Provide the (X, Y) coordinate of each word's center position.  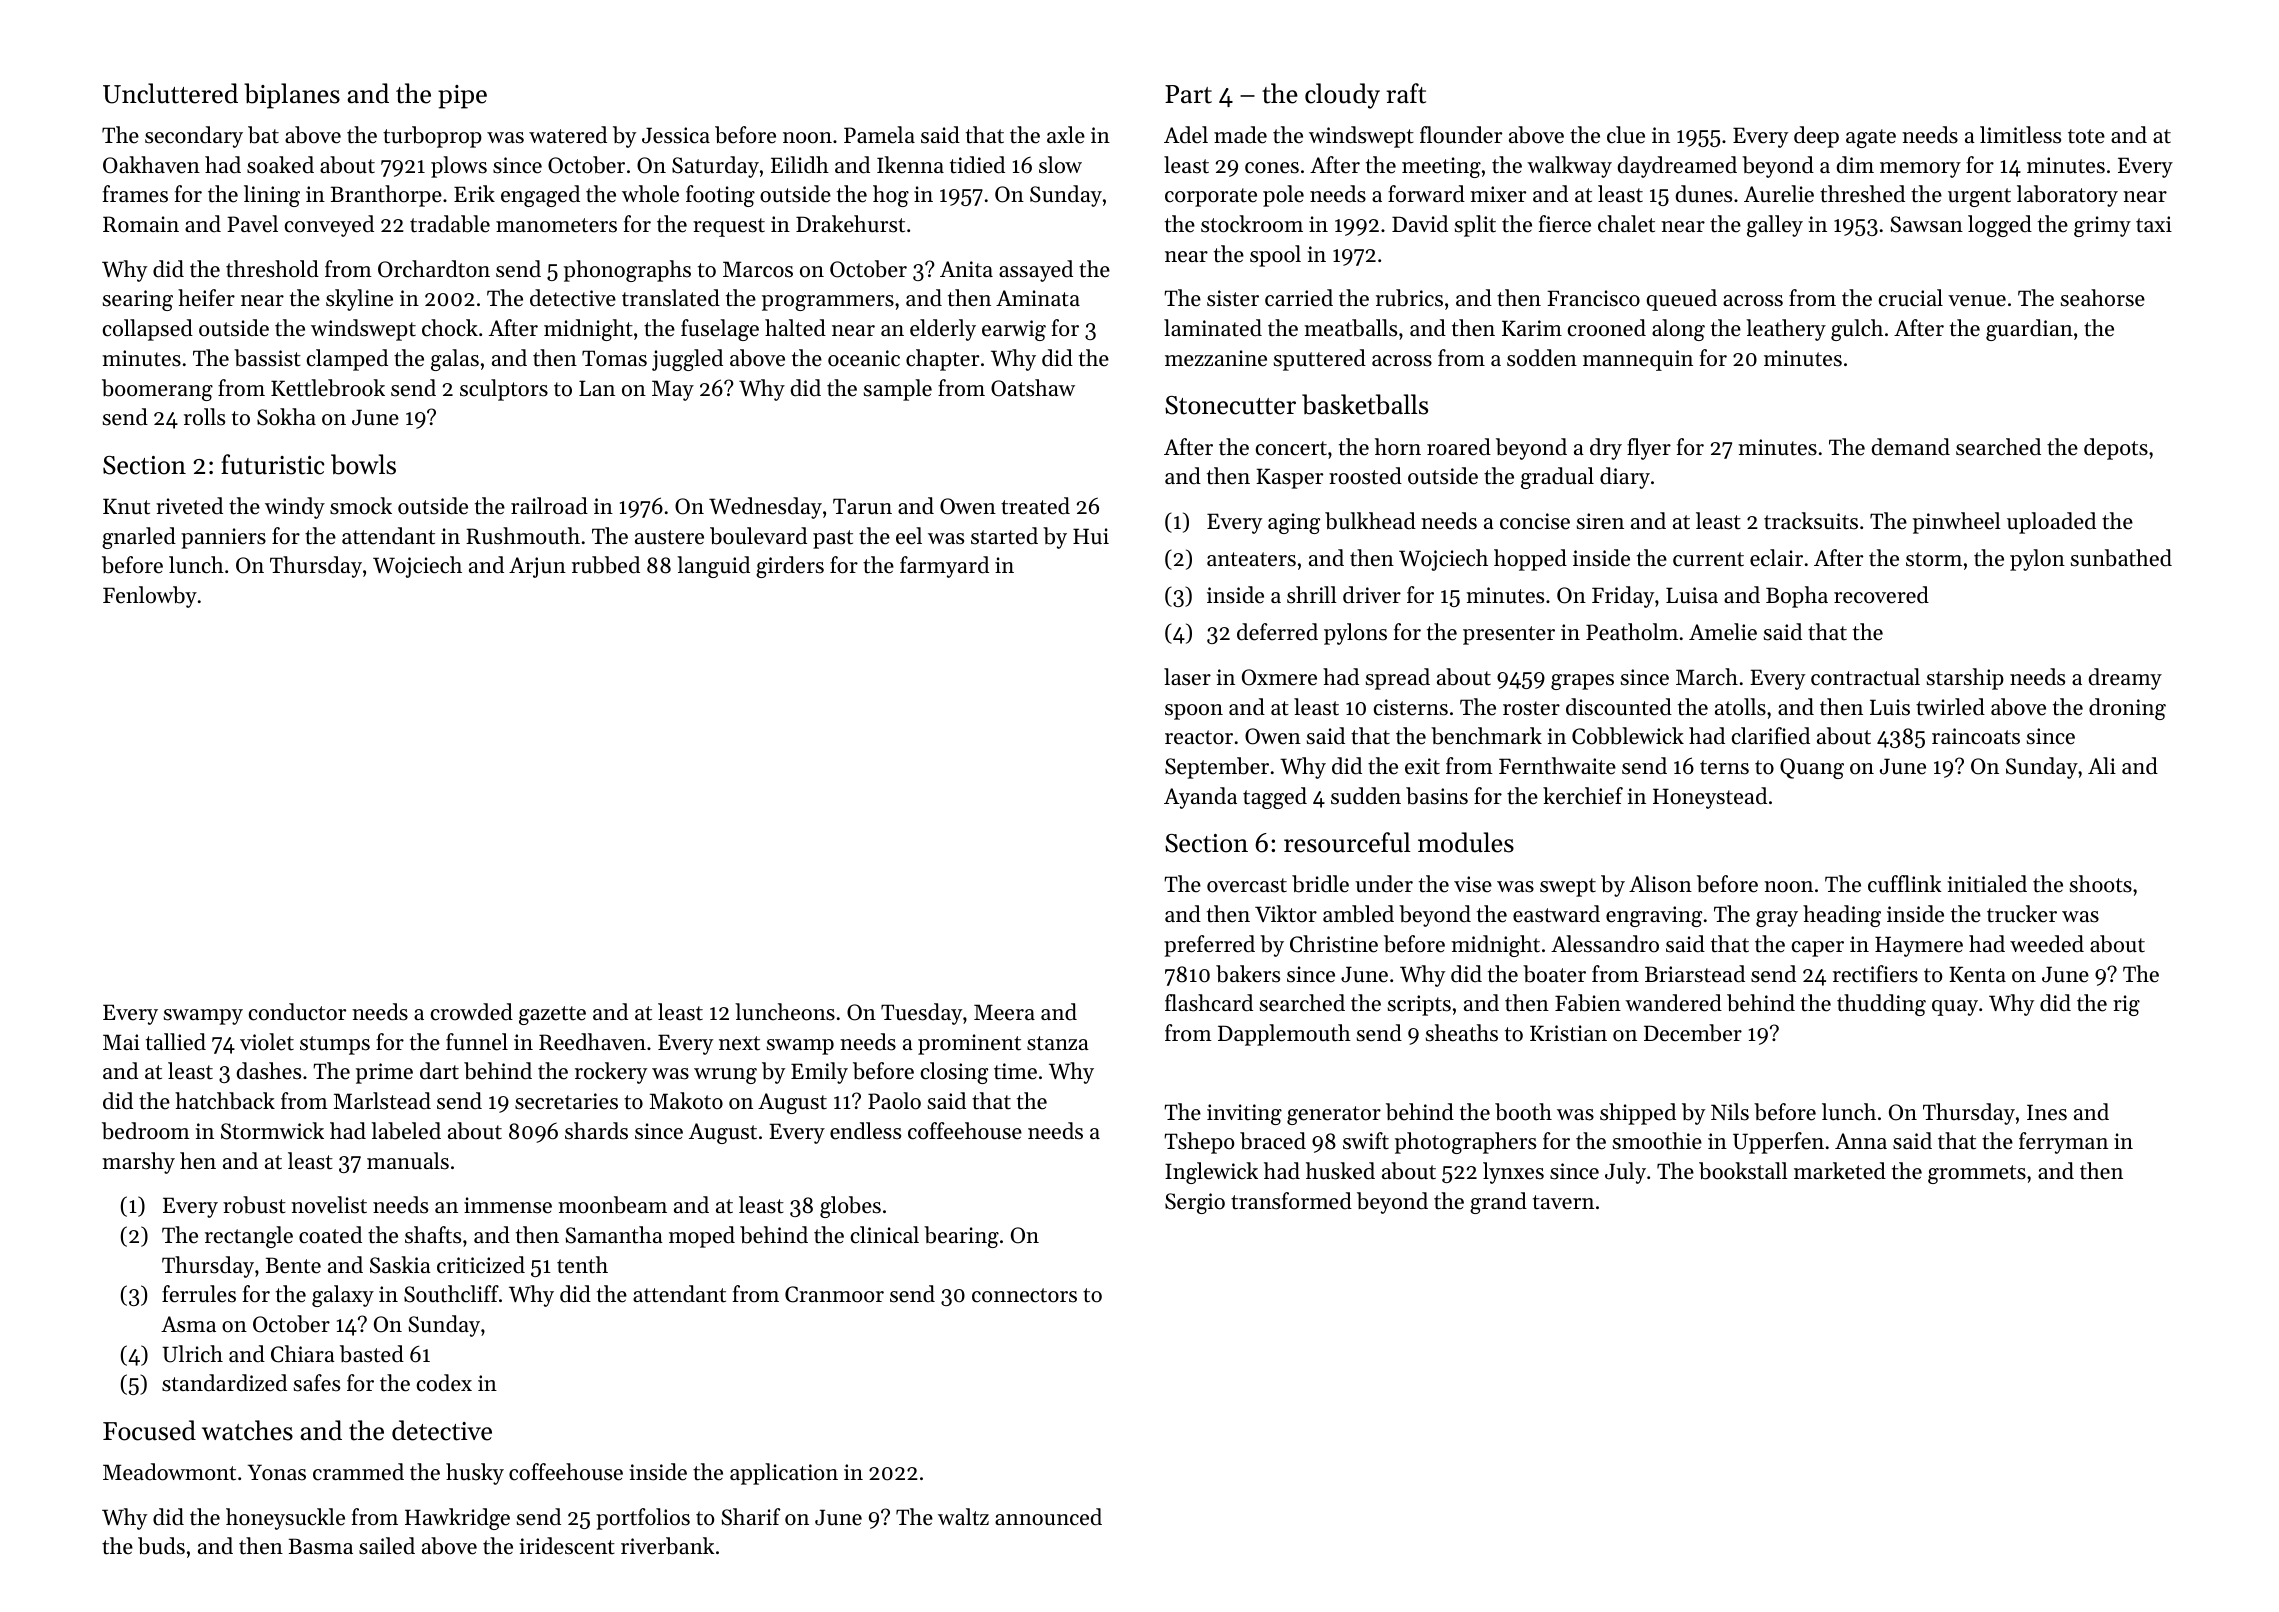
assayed (1036, 271)
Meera (1004, 1012)
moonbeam (612, 1205)
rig (2126, 1005)
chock (450, 328)
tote (2086, 136)
